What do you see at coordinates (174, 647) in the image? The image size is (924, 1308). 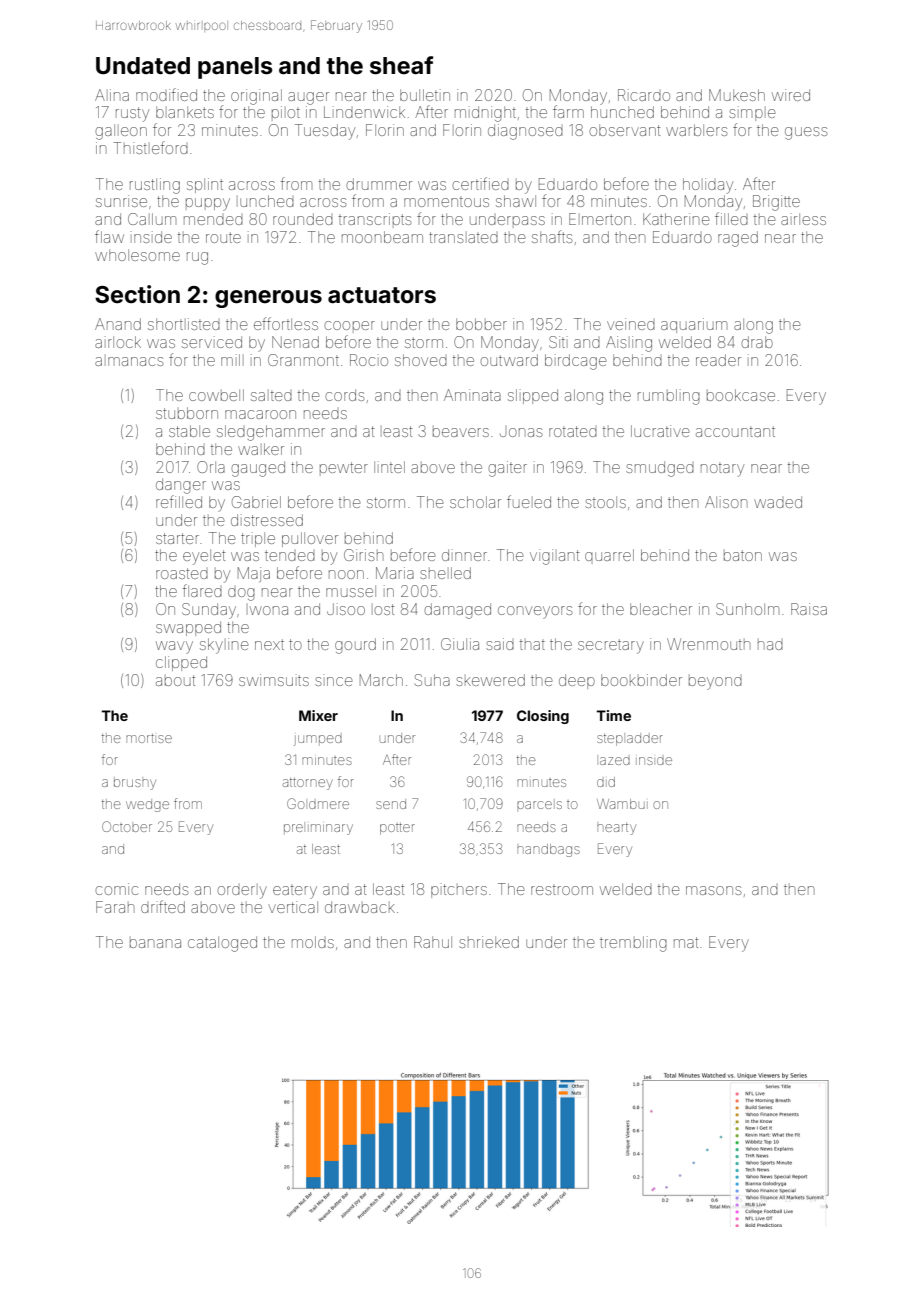 I see `wavy` at bounding box center [174, 647].
